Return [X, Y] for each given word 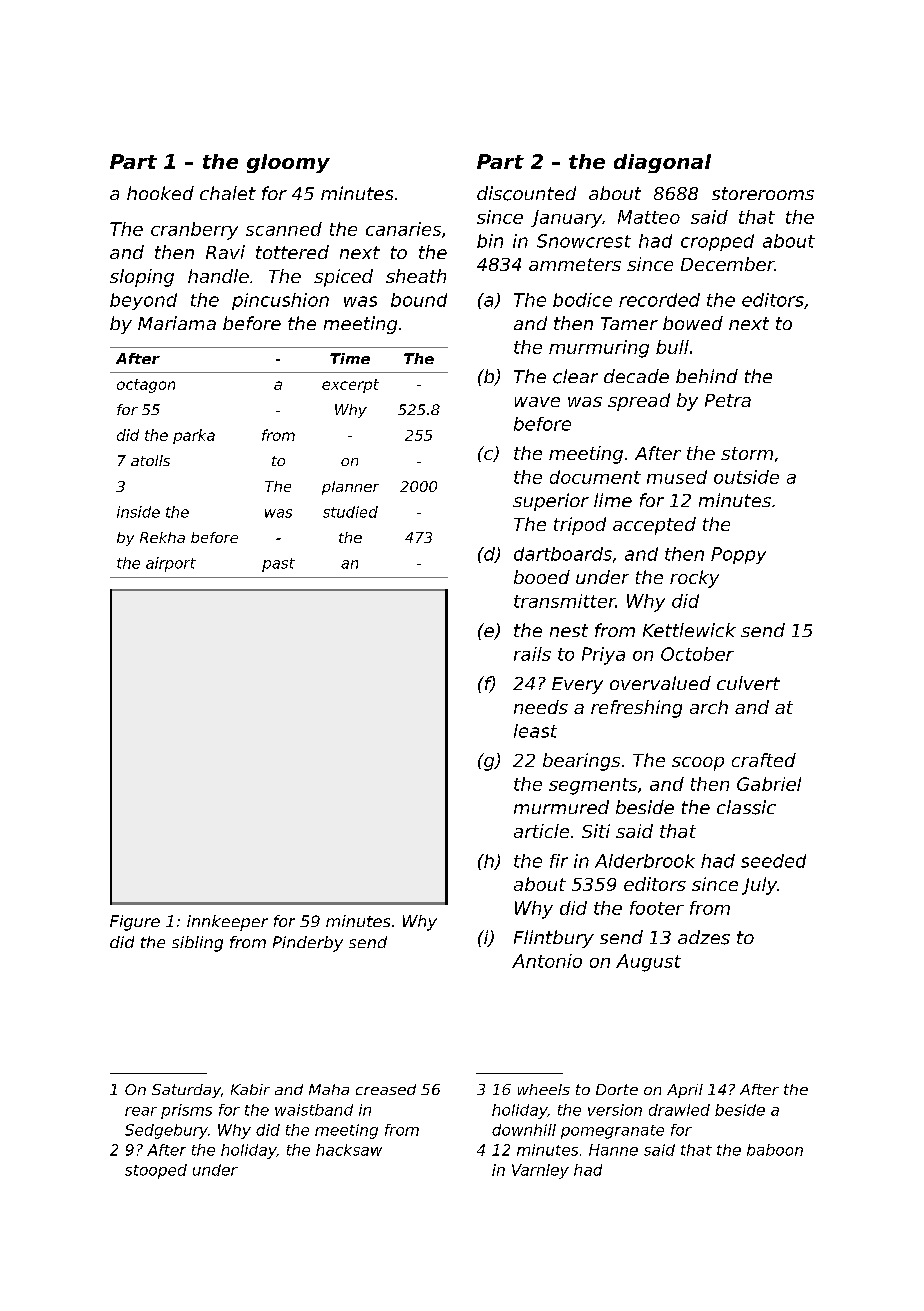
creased [386, 1089]
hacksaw [349, 1150]
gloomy [288, 163]
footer [657, 908]
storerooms [763, 193]
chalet [228, 193]
